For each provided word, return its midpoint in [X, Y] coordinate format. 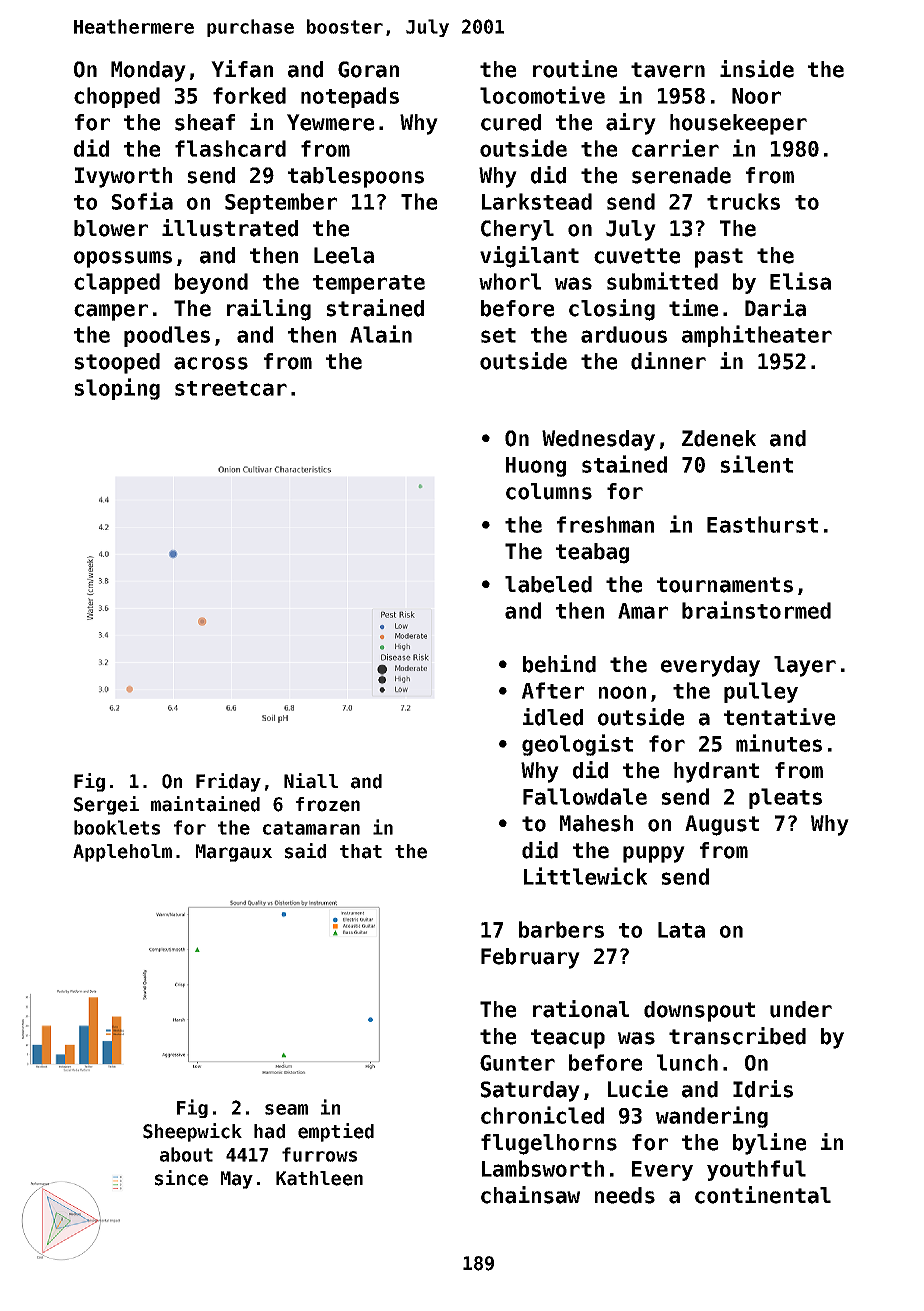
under [801, 1009]
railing [269, 310]
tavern [668, 70]
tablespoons [356, 177]
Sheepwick [192, 1132]
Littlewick [585, 876]
